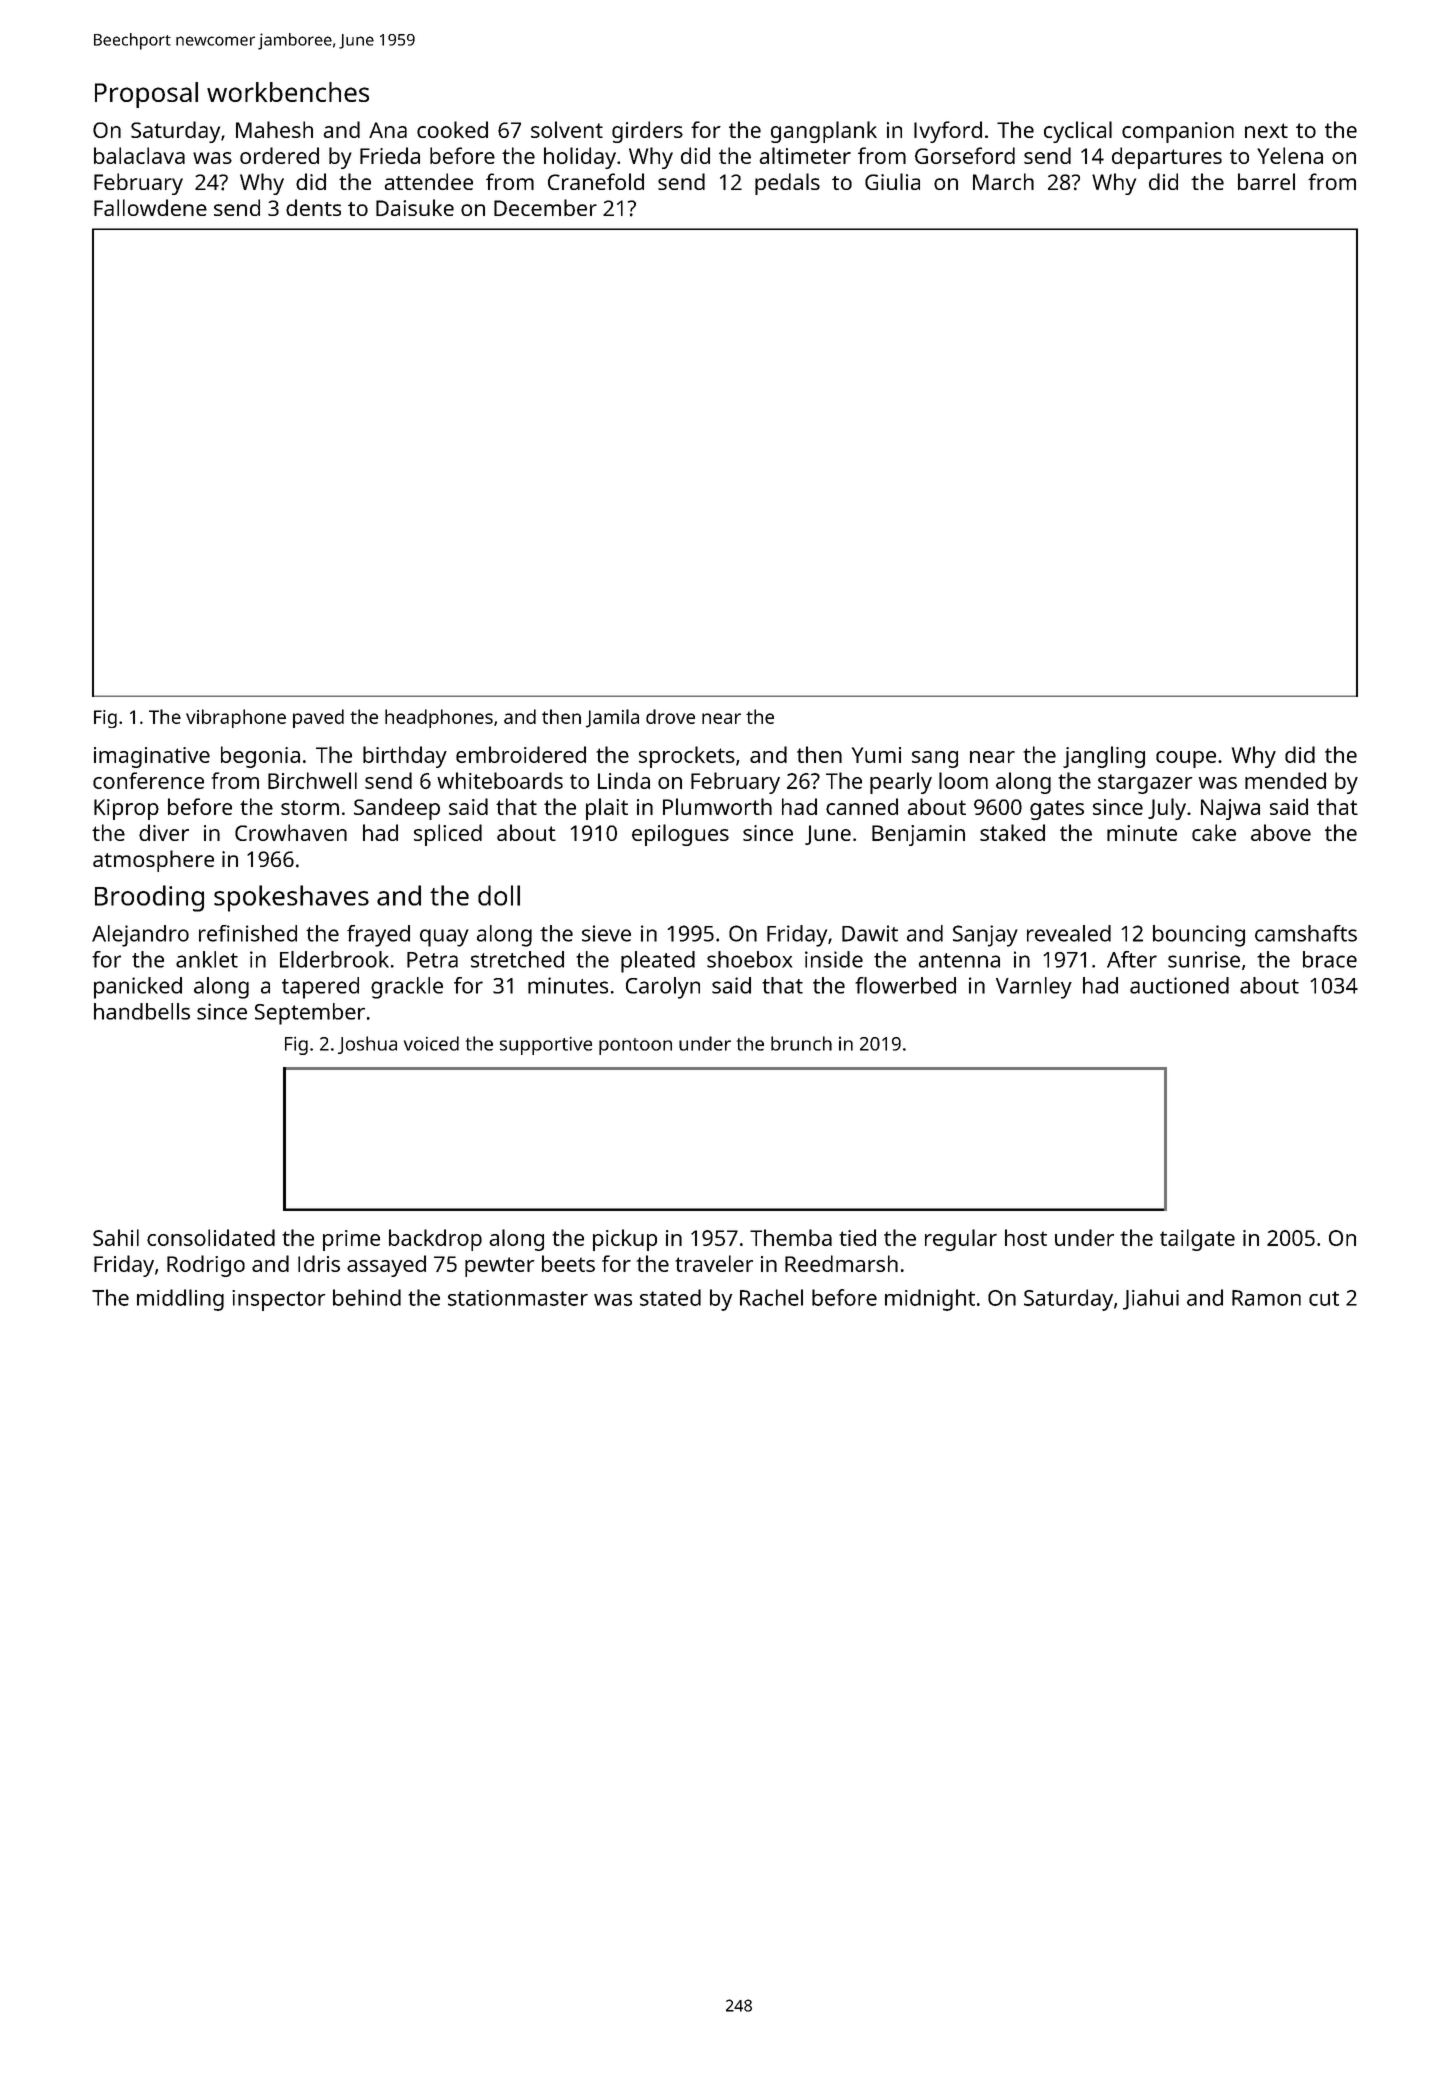 The width and height of the screenshot is (1450, 2100). Describe the element at coordinates (771, 1297) in the screenshot. I see `Rachel` at that location.
